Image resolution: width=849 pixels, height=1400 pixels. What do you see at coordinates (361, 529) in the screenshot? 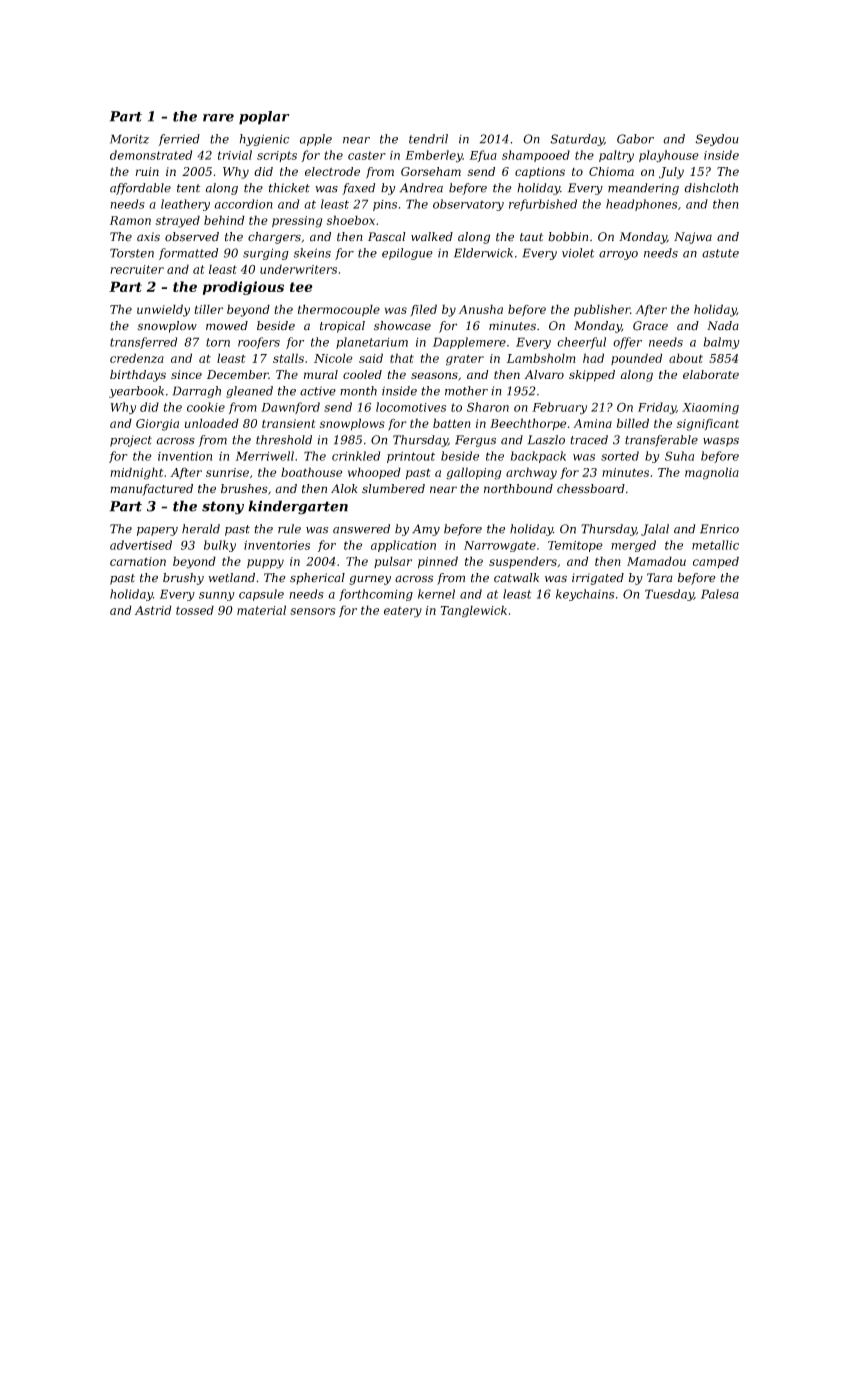
I see `answered` at bounding box center [361, 529].
